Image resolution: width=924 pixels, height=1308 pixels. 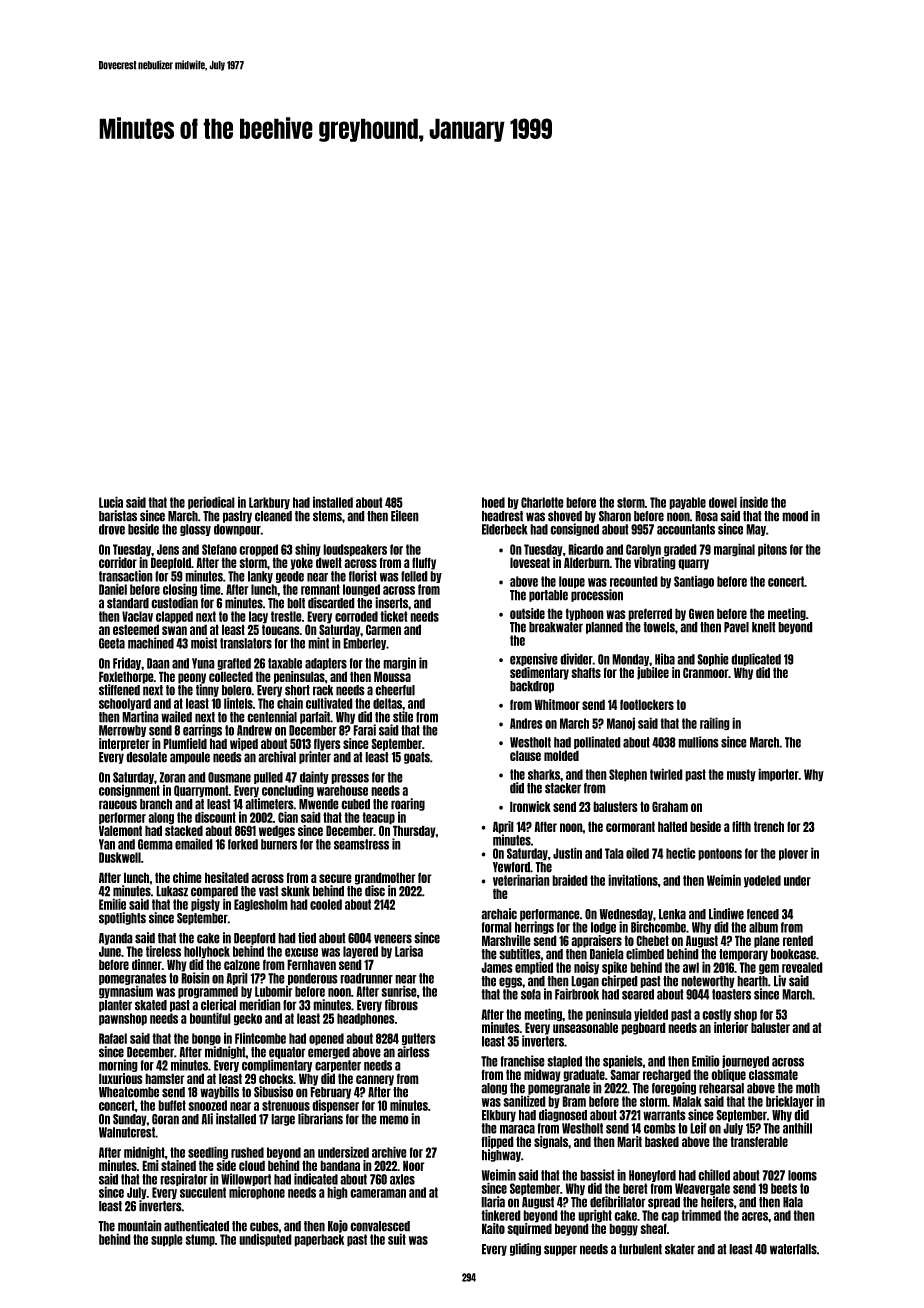 What do you see at coordinates (672, 914) in the screenshot?
I see `Lenka` at bounding box center [672, 914].
